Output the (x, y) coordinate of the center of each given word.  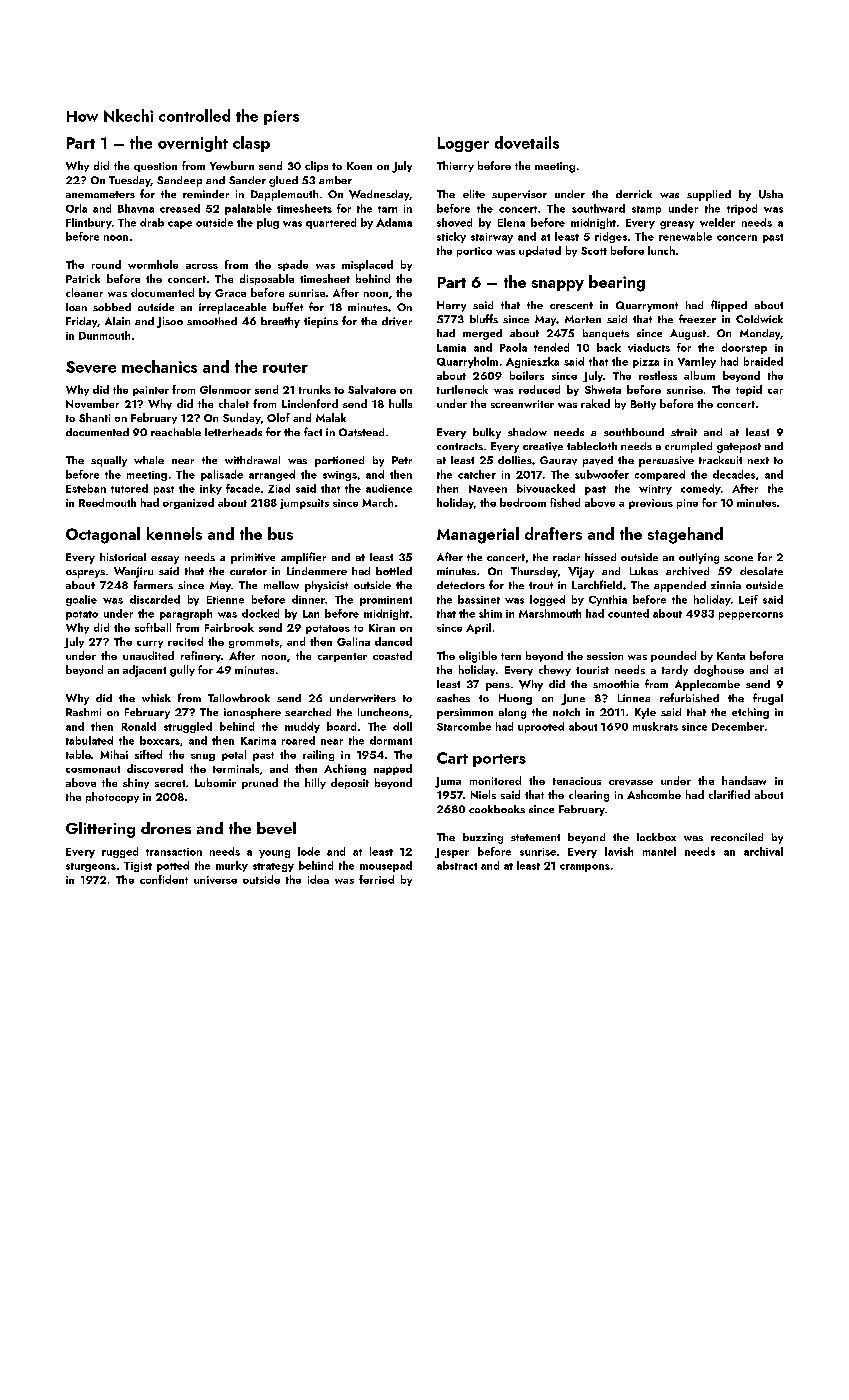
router (285, 368)
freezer (697, 318)
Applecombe (707, 685)
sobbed (112, 307)
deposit (350, 783)
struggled (188, 727)
